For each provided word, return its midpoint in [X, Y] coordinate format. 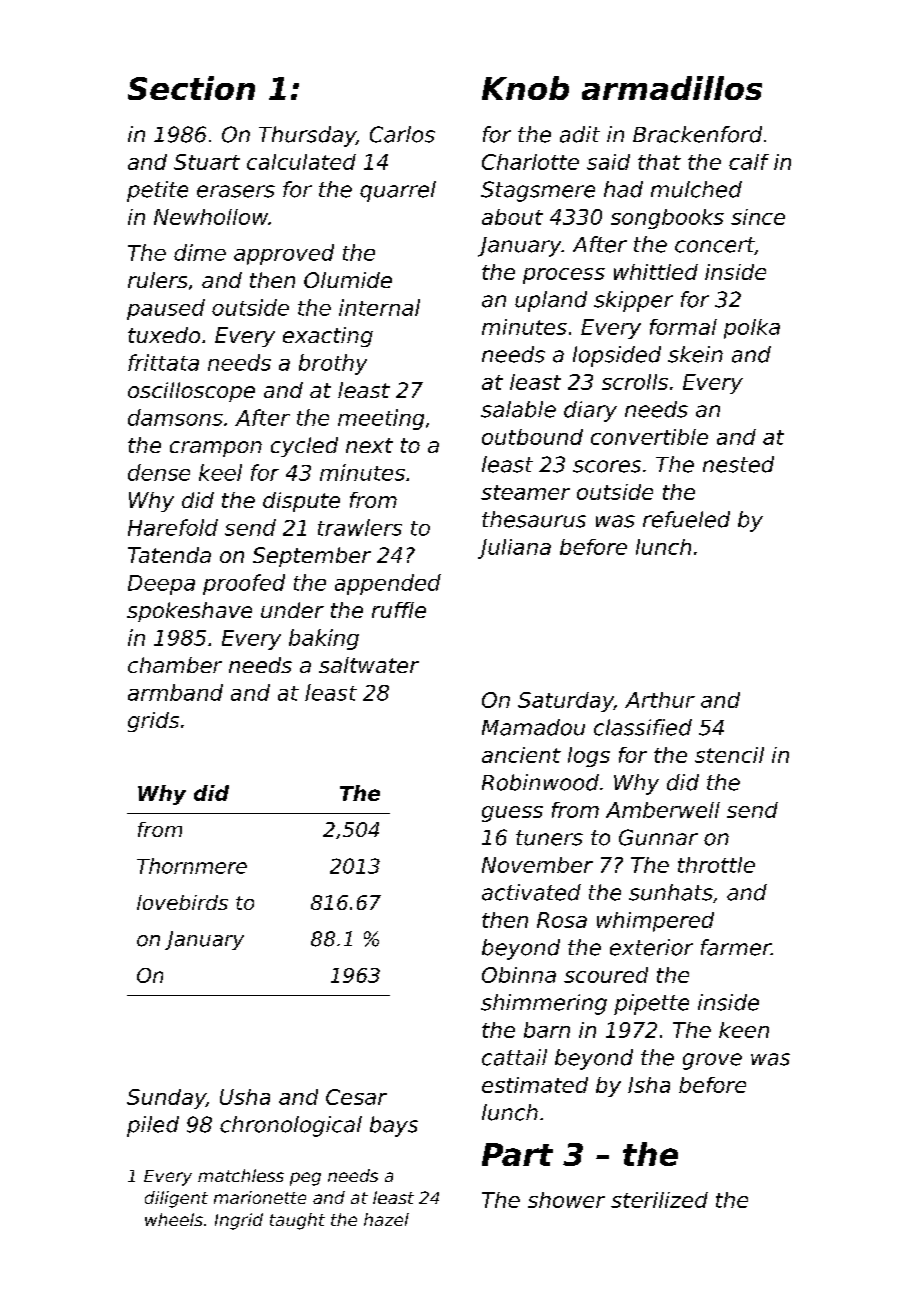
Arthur [660, 700]
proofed [244, 584]
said [608, 162]
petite [157, 191]
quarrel [398, 191]
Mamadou [533, 727]
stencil [729, 755]
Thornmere [192, 866]
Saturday [566, 702]
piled [153, 1126]
